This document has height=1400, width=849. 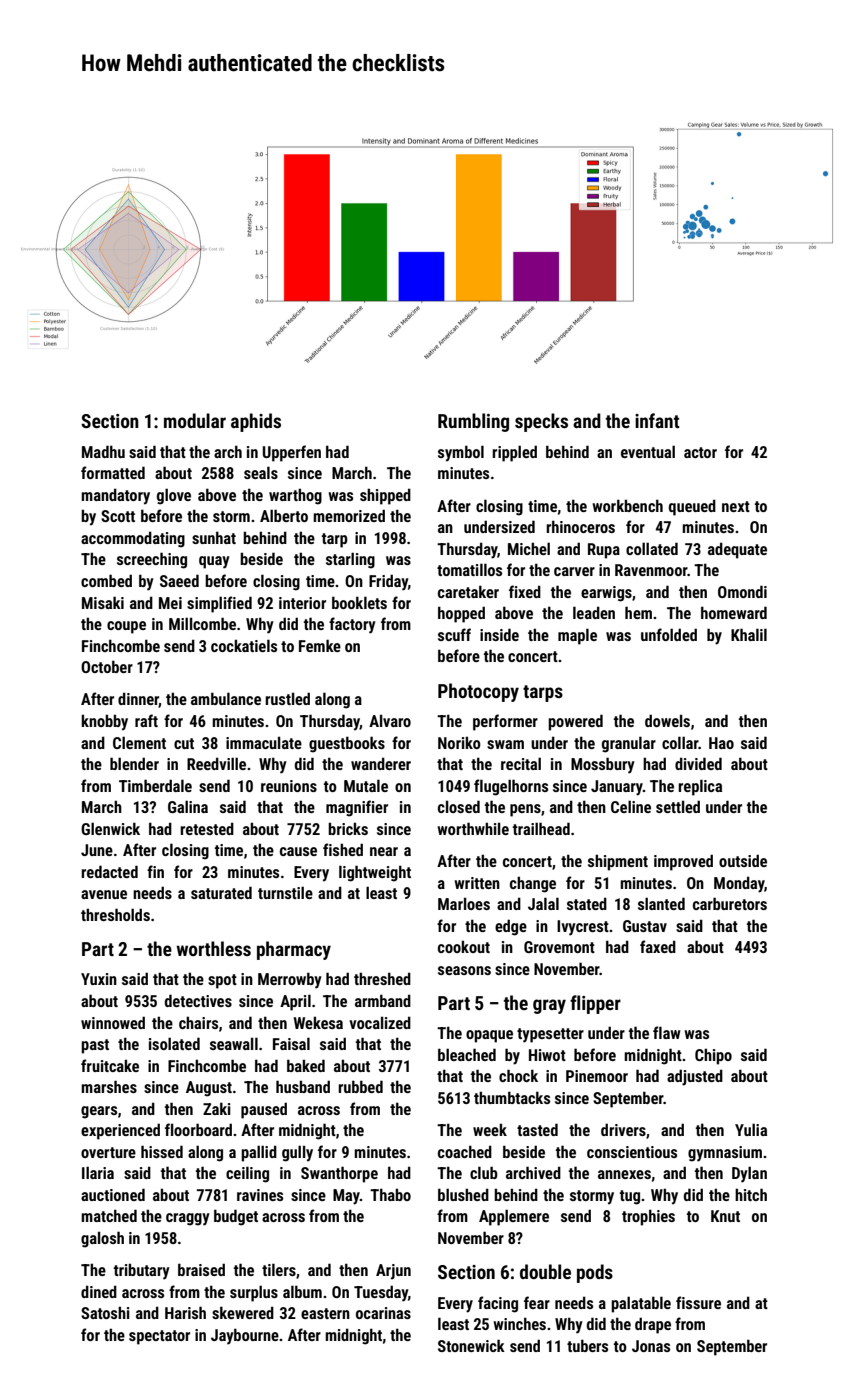 I want to click on Arjun, so click(x=393, y=1272).
